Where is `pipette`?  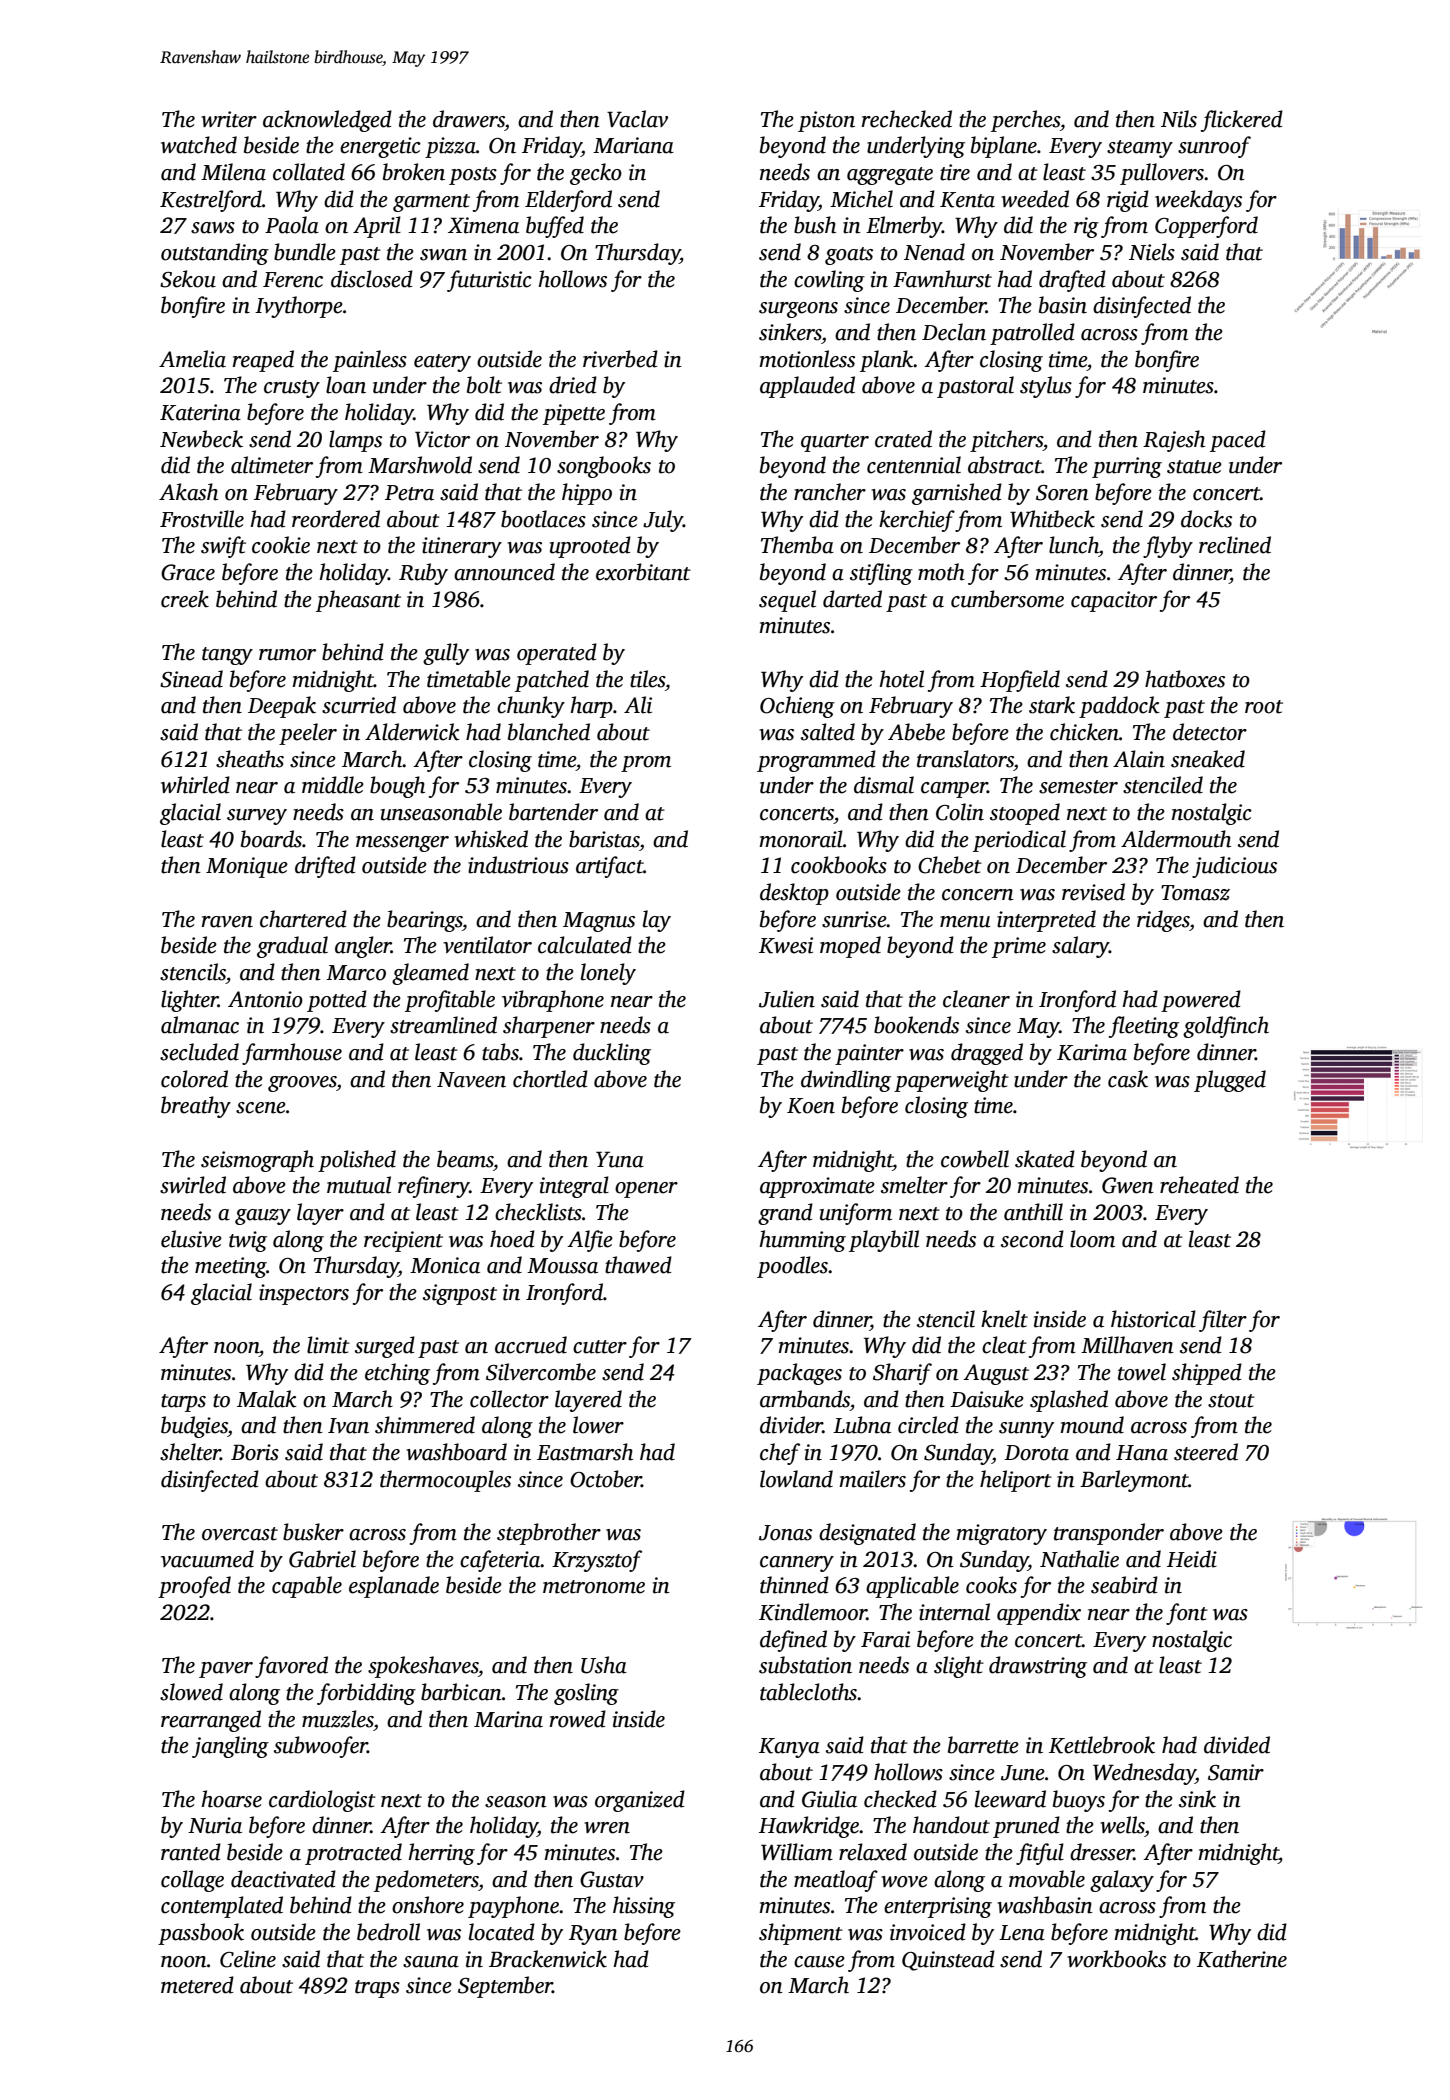 pipette is located at coordinates (574, 414).
